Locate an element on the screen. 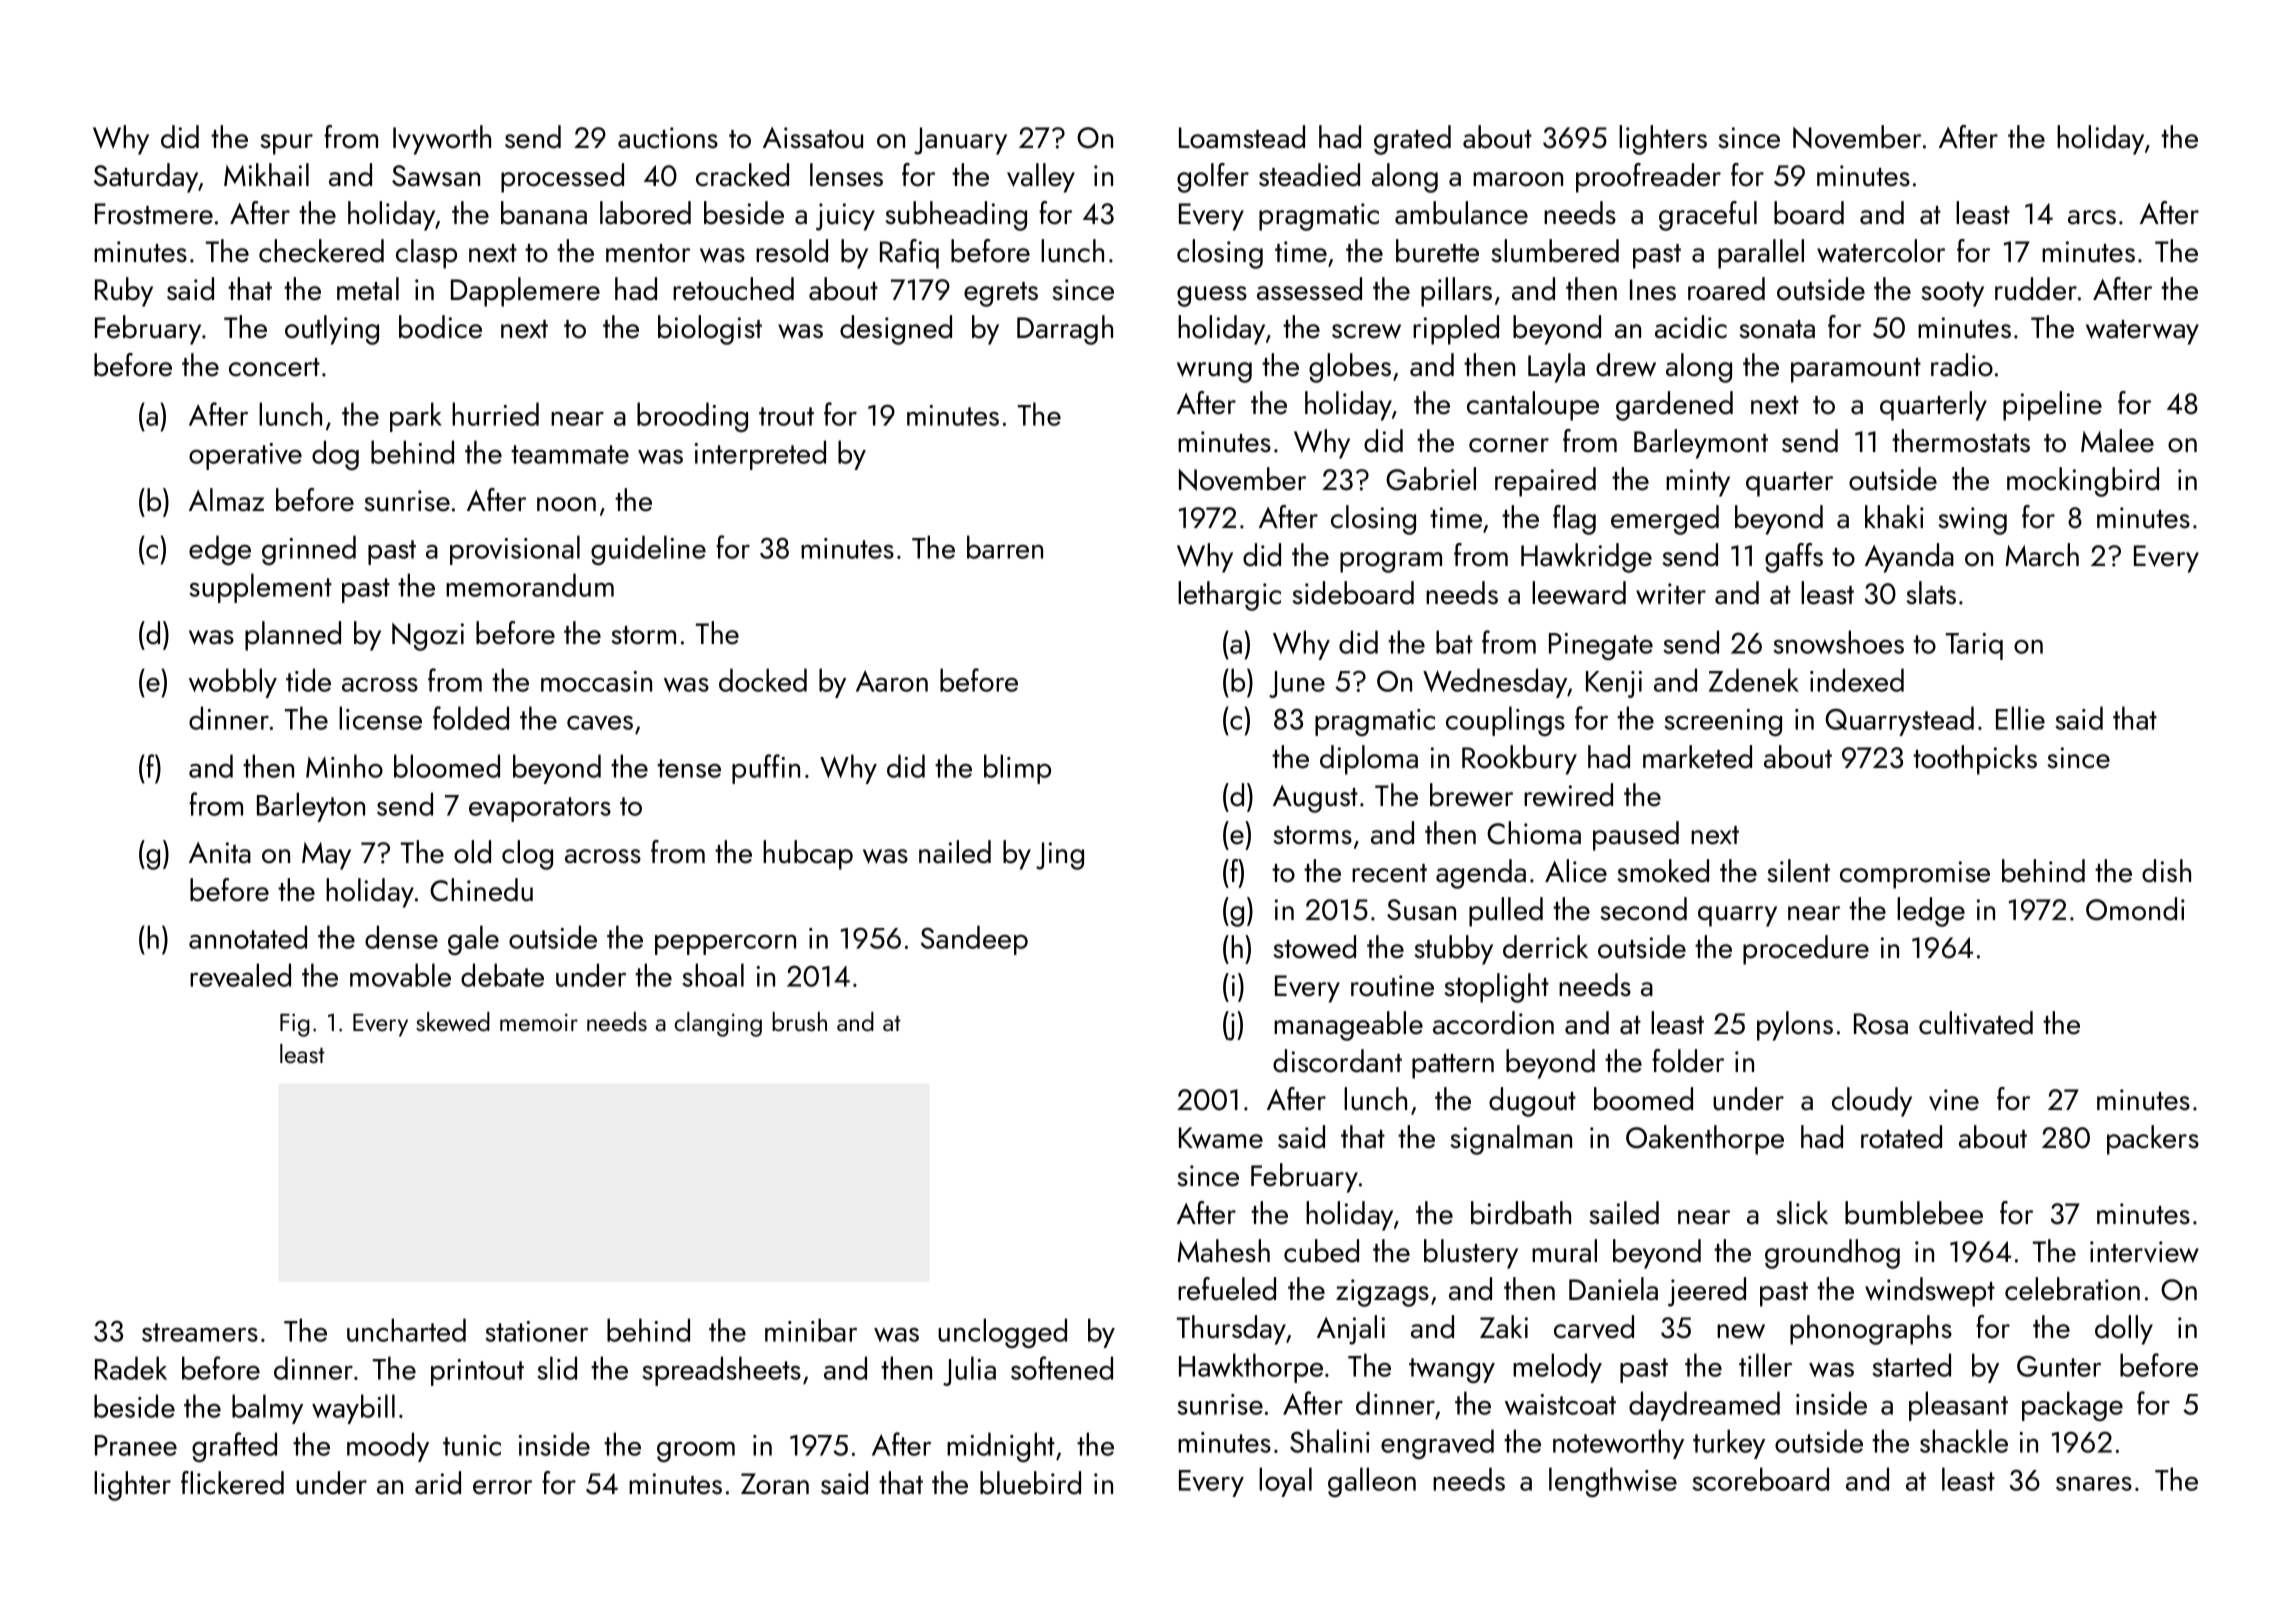 The height and width of the screenshot is (1620, 2292). nailed is located at coordinates (955, 852).
